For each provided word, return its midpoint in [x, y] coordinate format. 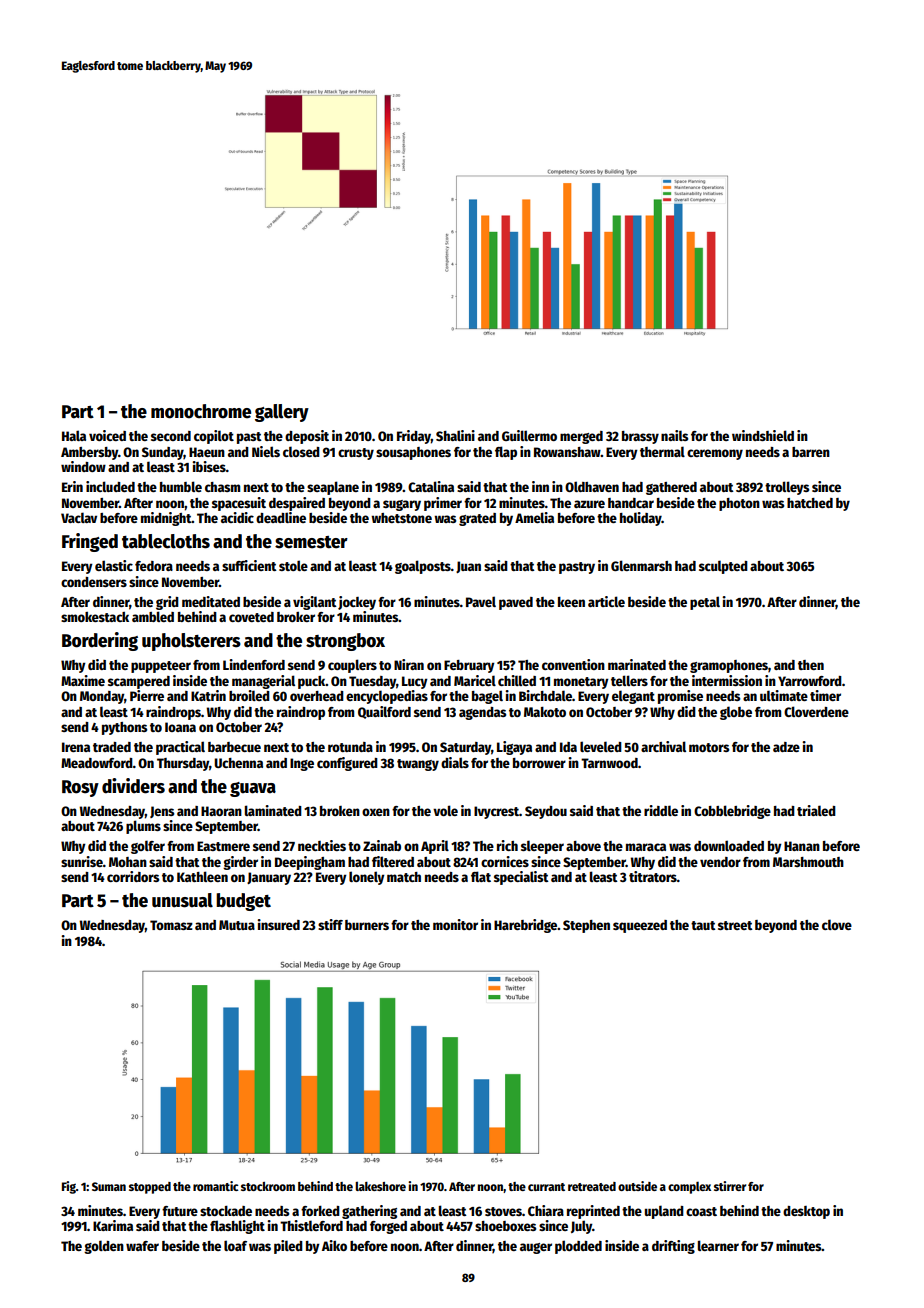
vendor [720, 862]
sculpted [723, 567]
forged [388, 1227]
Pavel [481, 601]
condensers [94, 582]
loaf [235, 1245]
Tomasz [171, 925]
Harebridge [526, 926]
